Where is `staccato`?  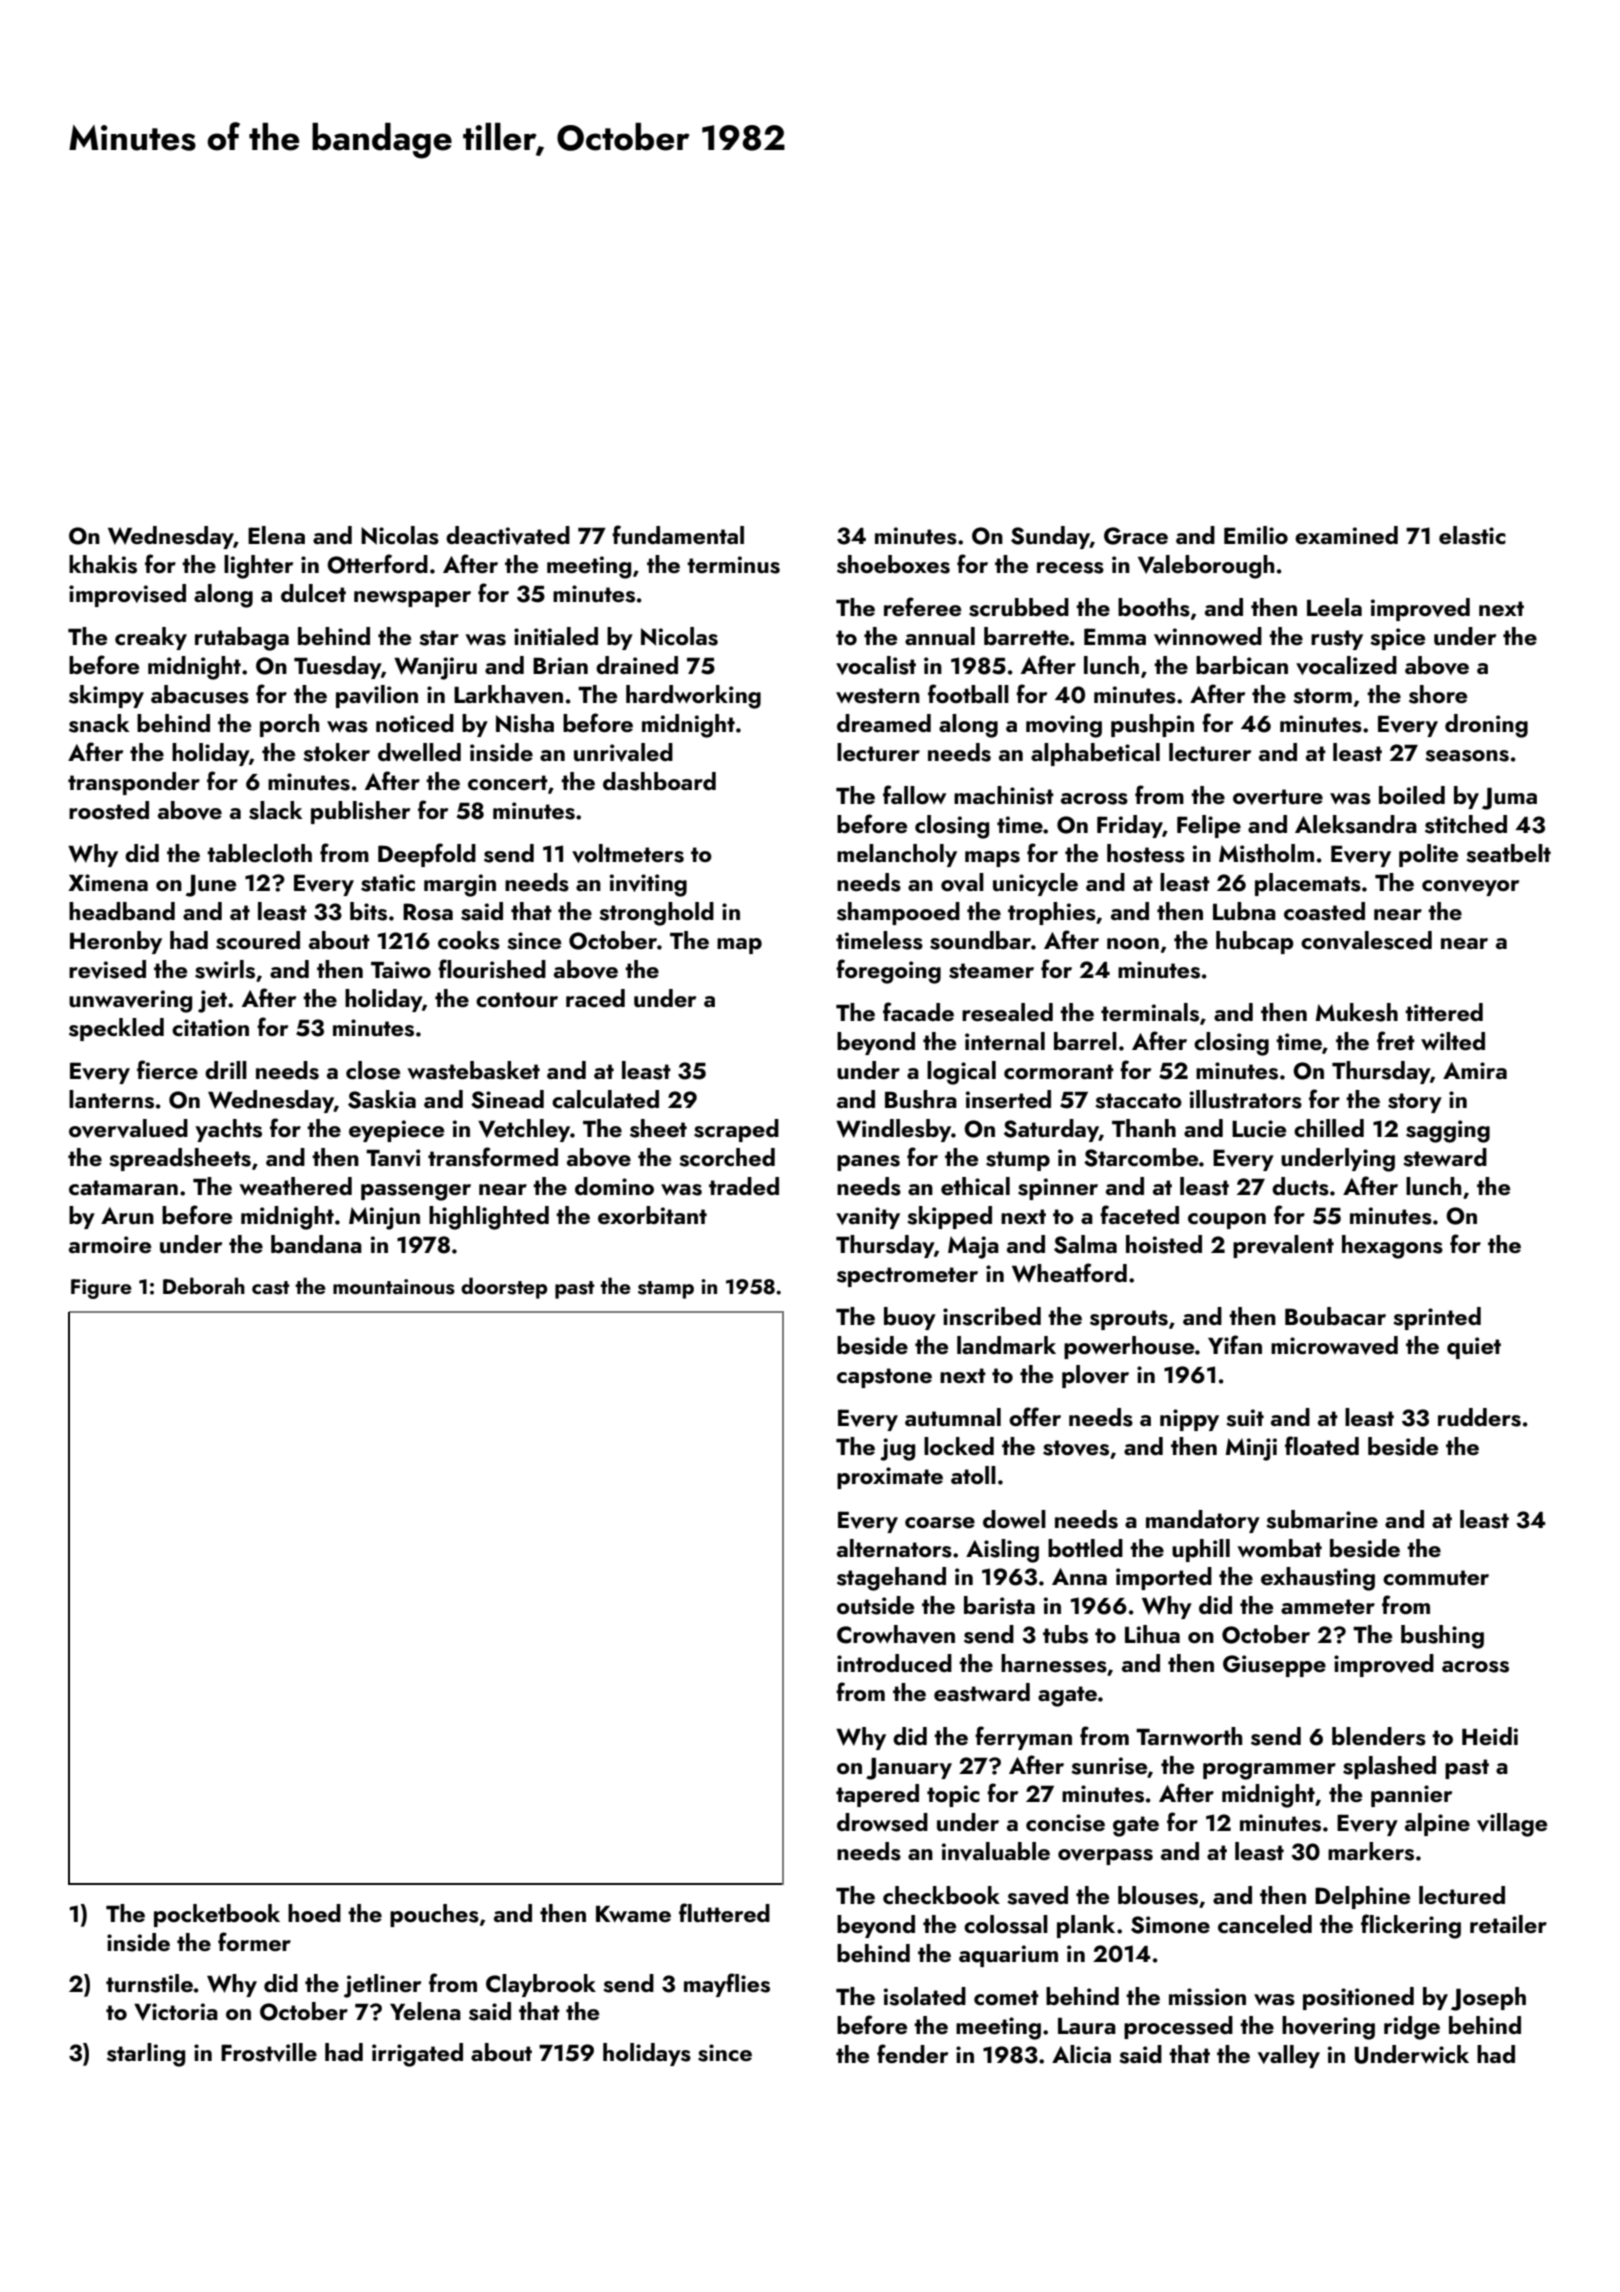
staccato is located at coordinates (1138, 1101).
